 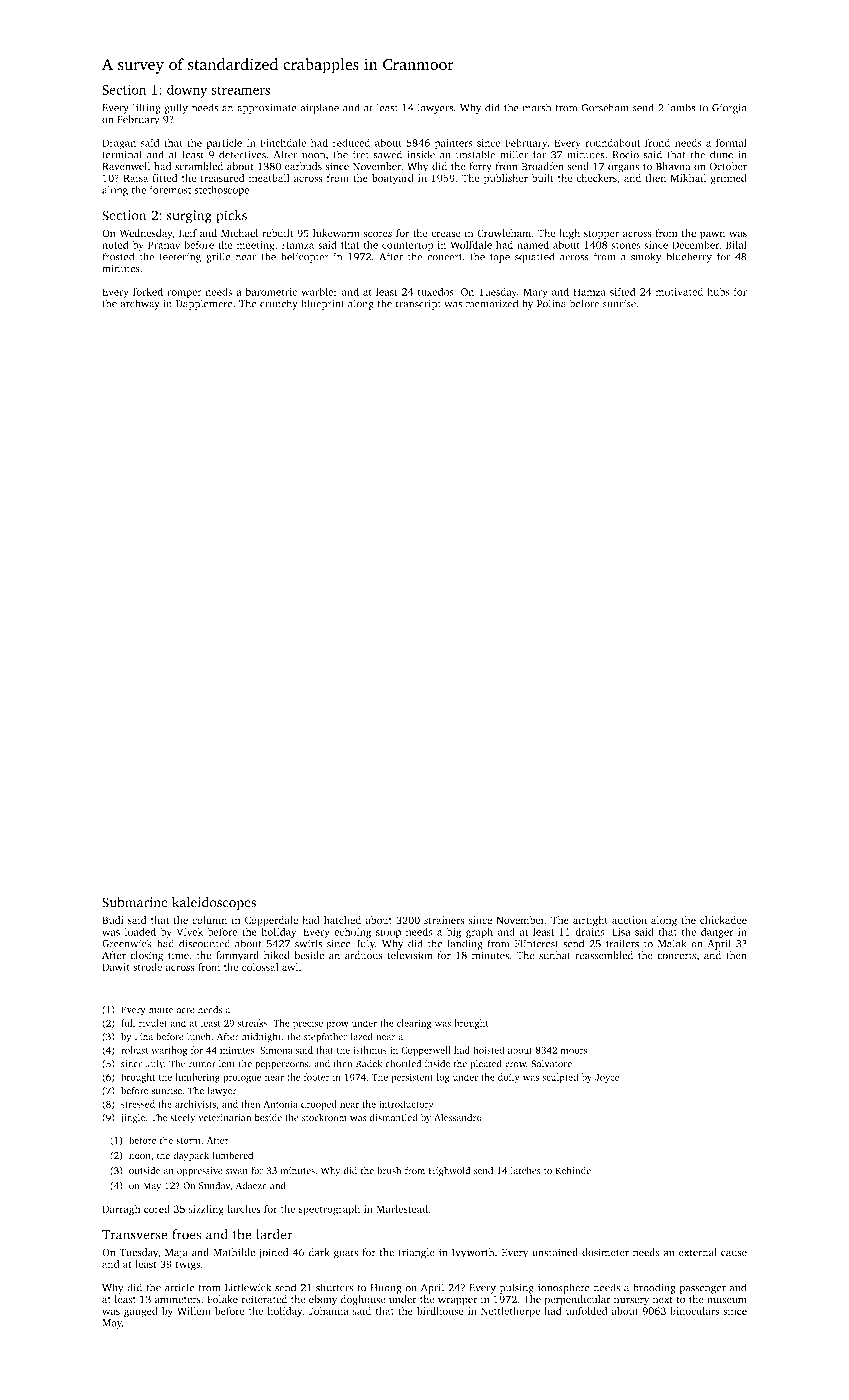 What do you see at coordinates (590, 921) in the document?
I see `airtight` at bounding box center [590, 921].
